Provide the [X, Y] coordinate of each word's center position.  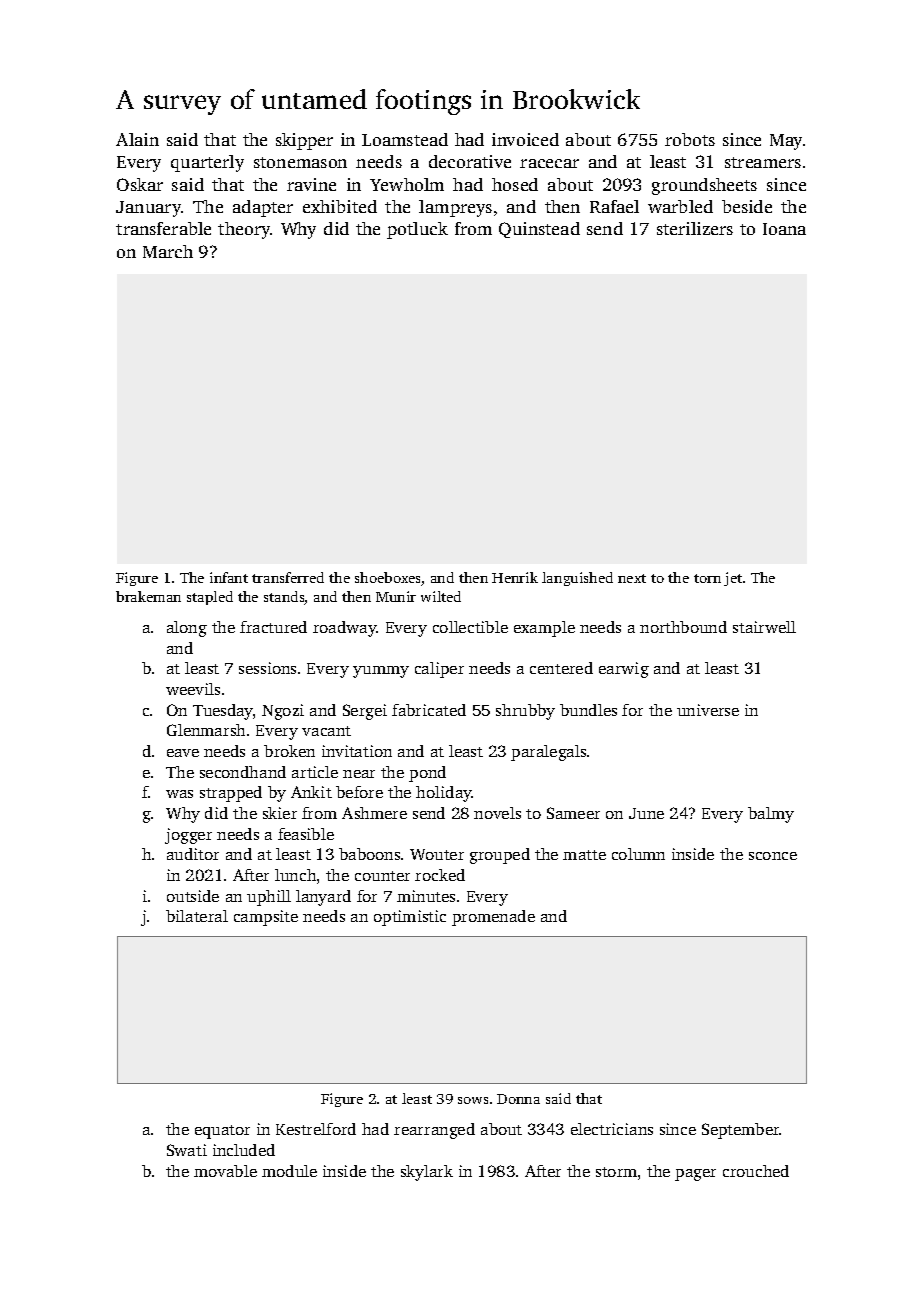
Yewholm [407, 184]
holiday [444, 794]
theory [244, 230]
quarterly [207, 163]
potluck [417, 230]
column [638, 854]
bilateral [197, 916]
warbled [680, 206]
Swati [187, 1150]
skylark [427, 1173]
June [646, 813]
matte [584, 855]
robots [690, 139]
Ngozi [283, 712]
